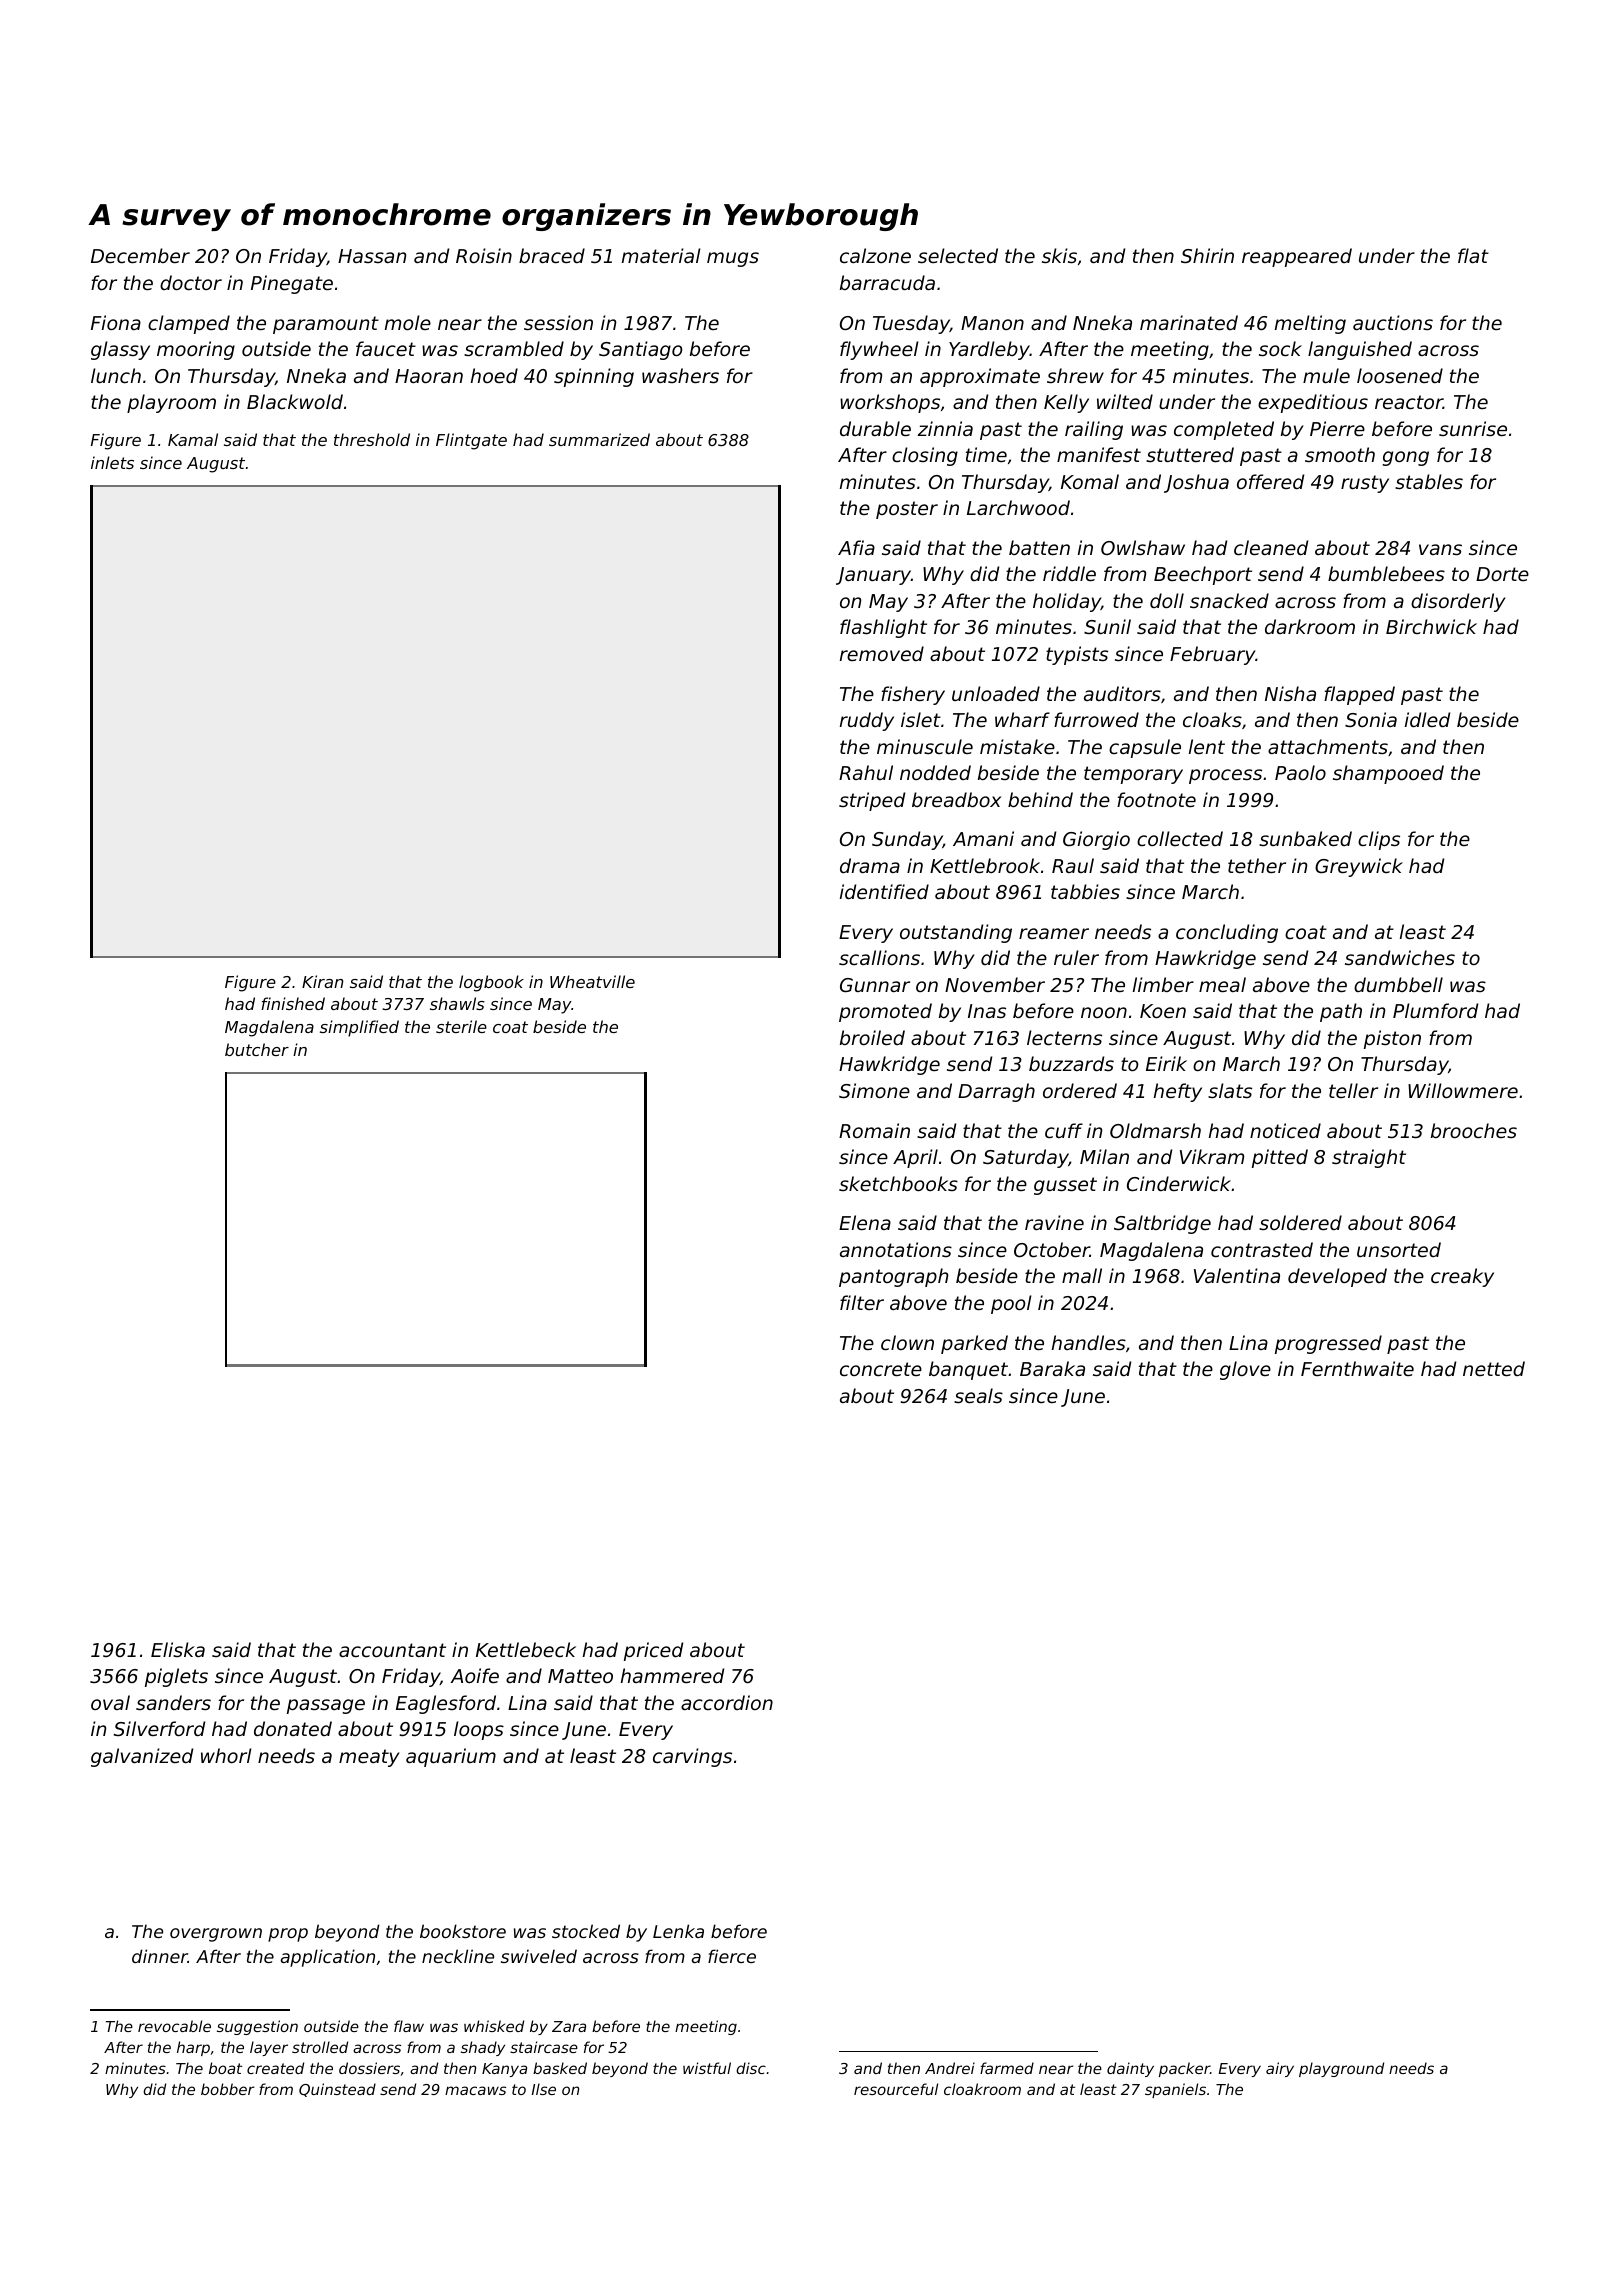 The height and width of the screenshot is (2292, 1620). I want to click on Hassan, so click(372, 256).
